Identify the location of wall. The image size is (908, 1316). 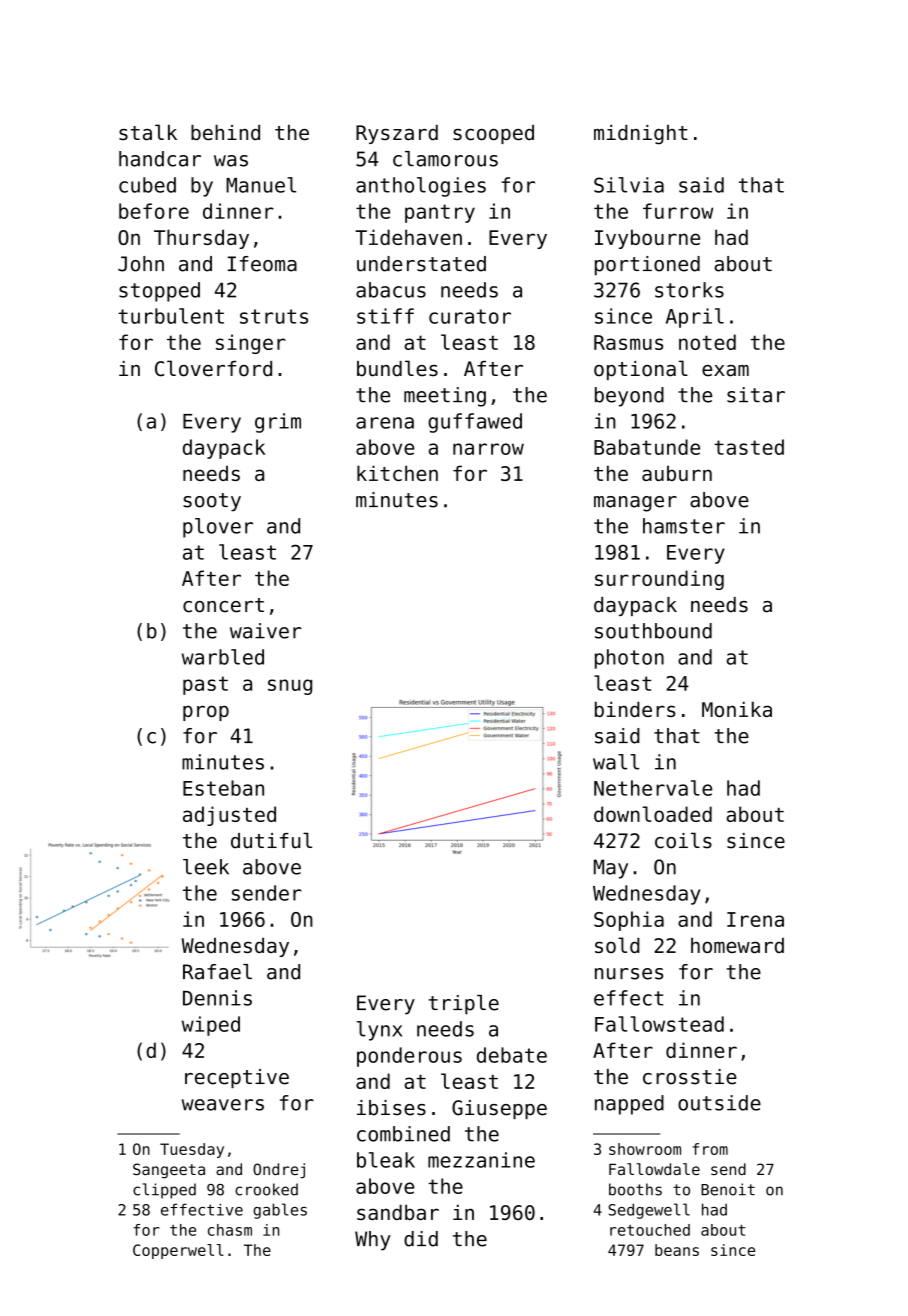
(616, 762).
